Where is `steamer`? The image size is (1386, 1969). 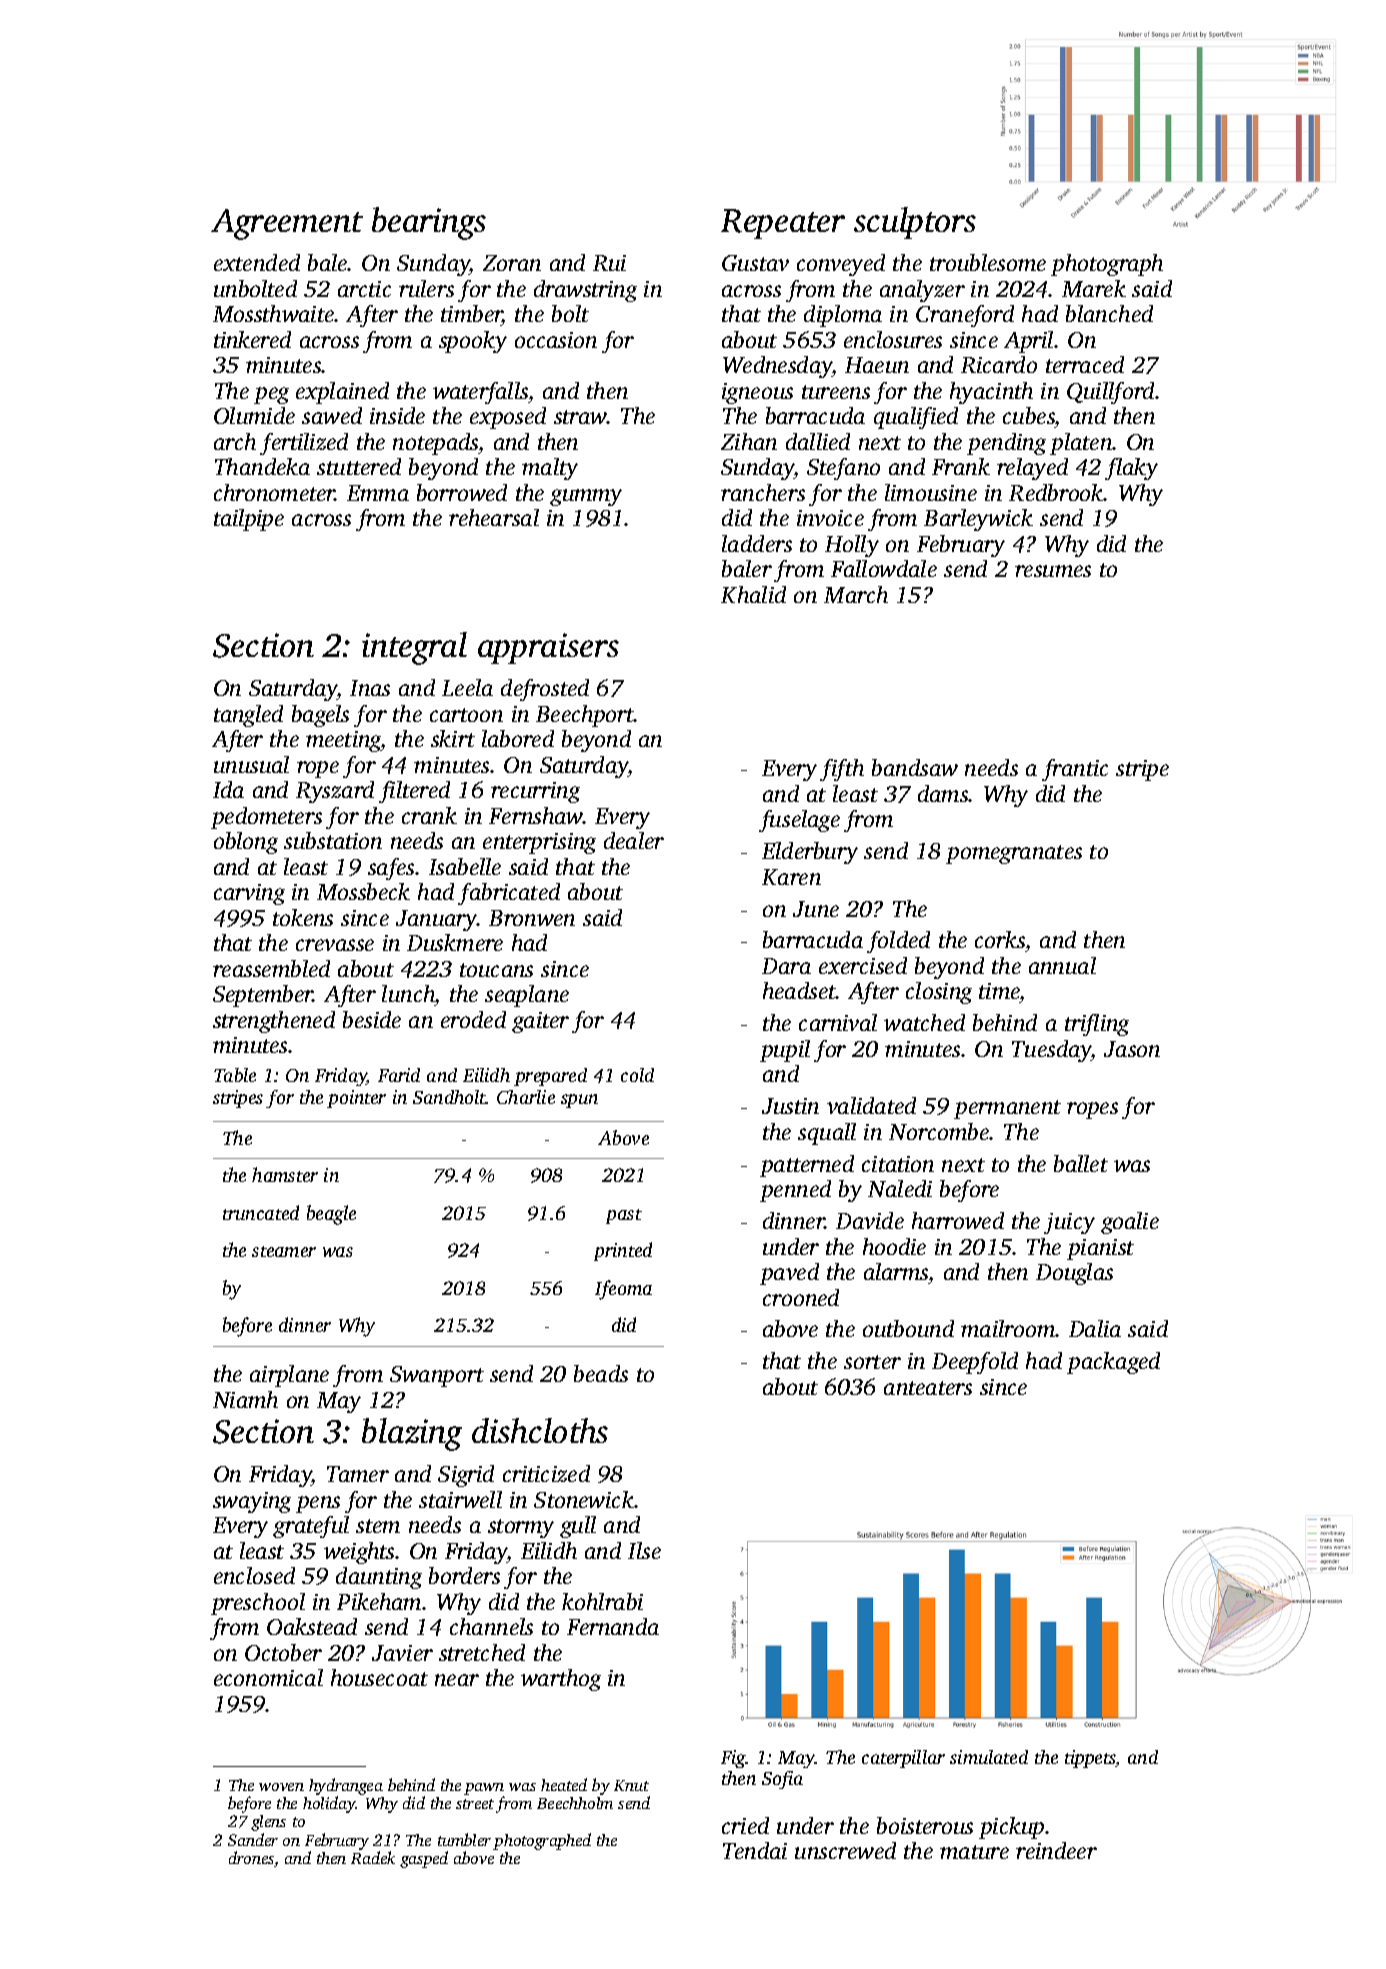
steamer is located at coordinates (284, 1251).
